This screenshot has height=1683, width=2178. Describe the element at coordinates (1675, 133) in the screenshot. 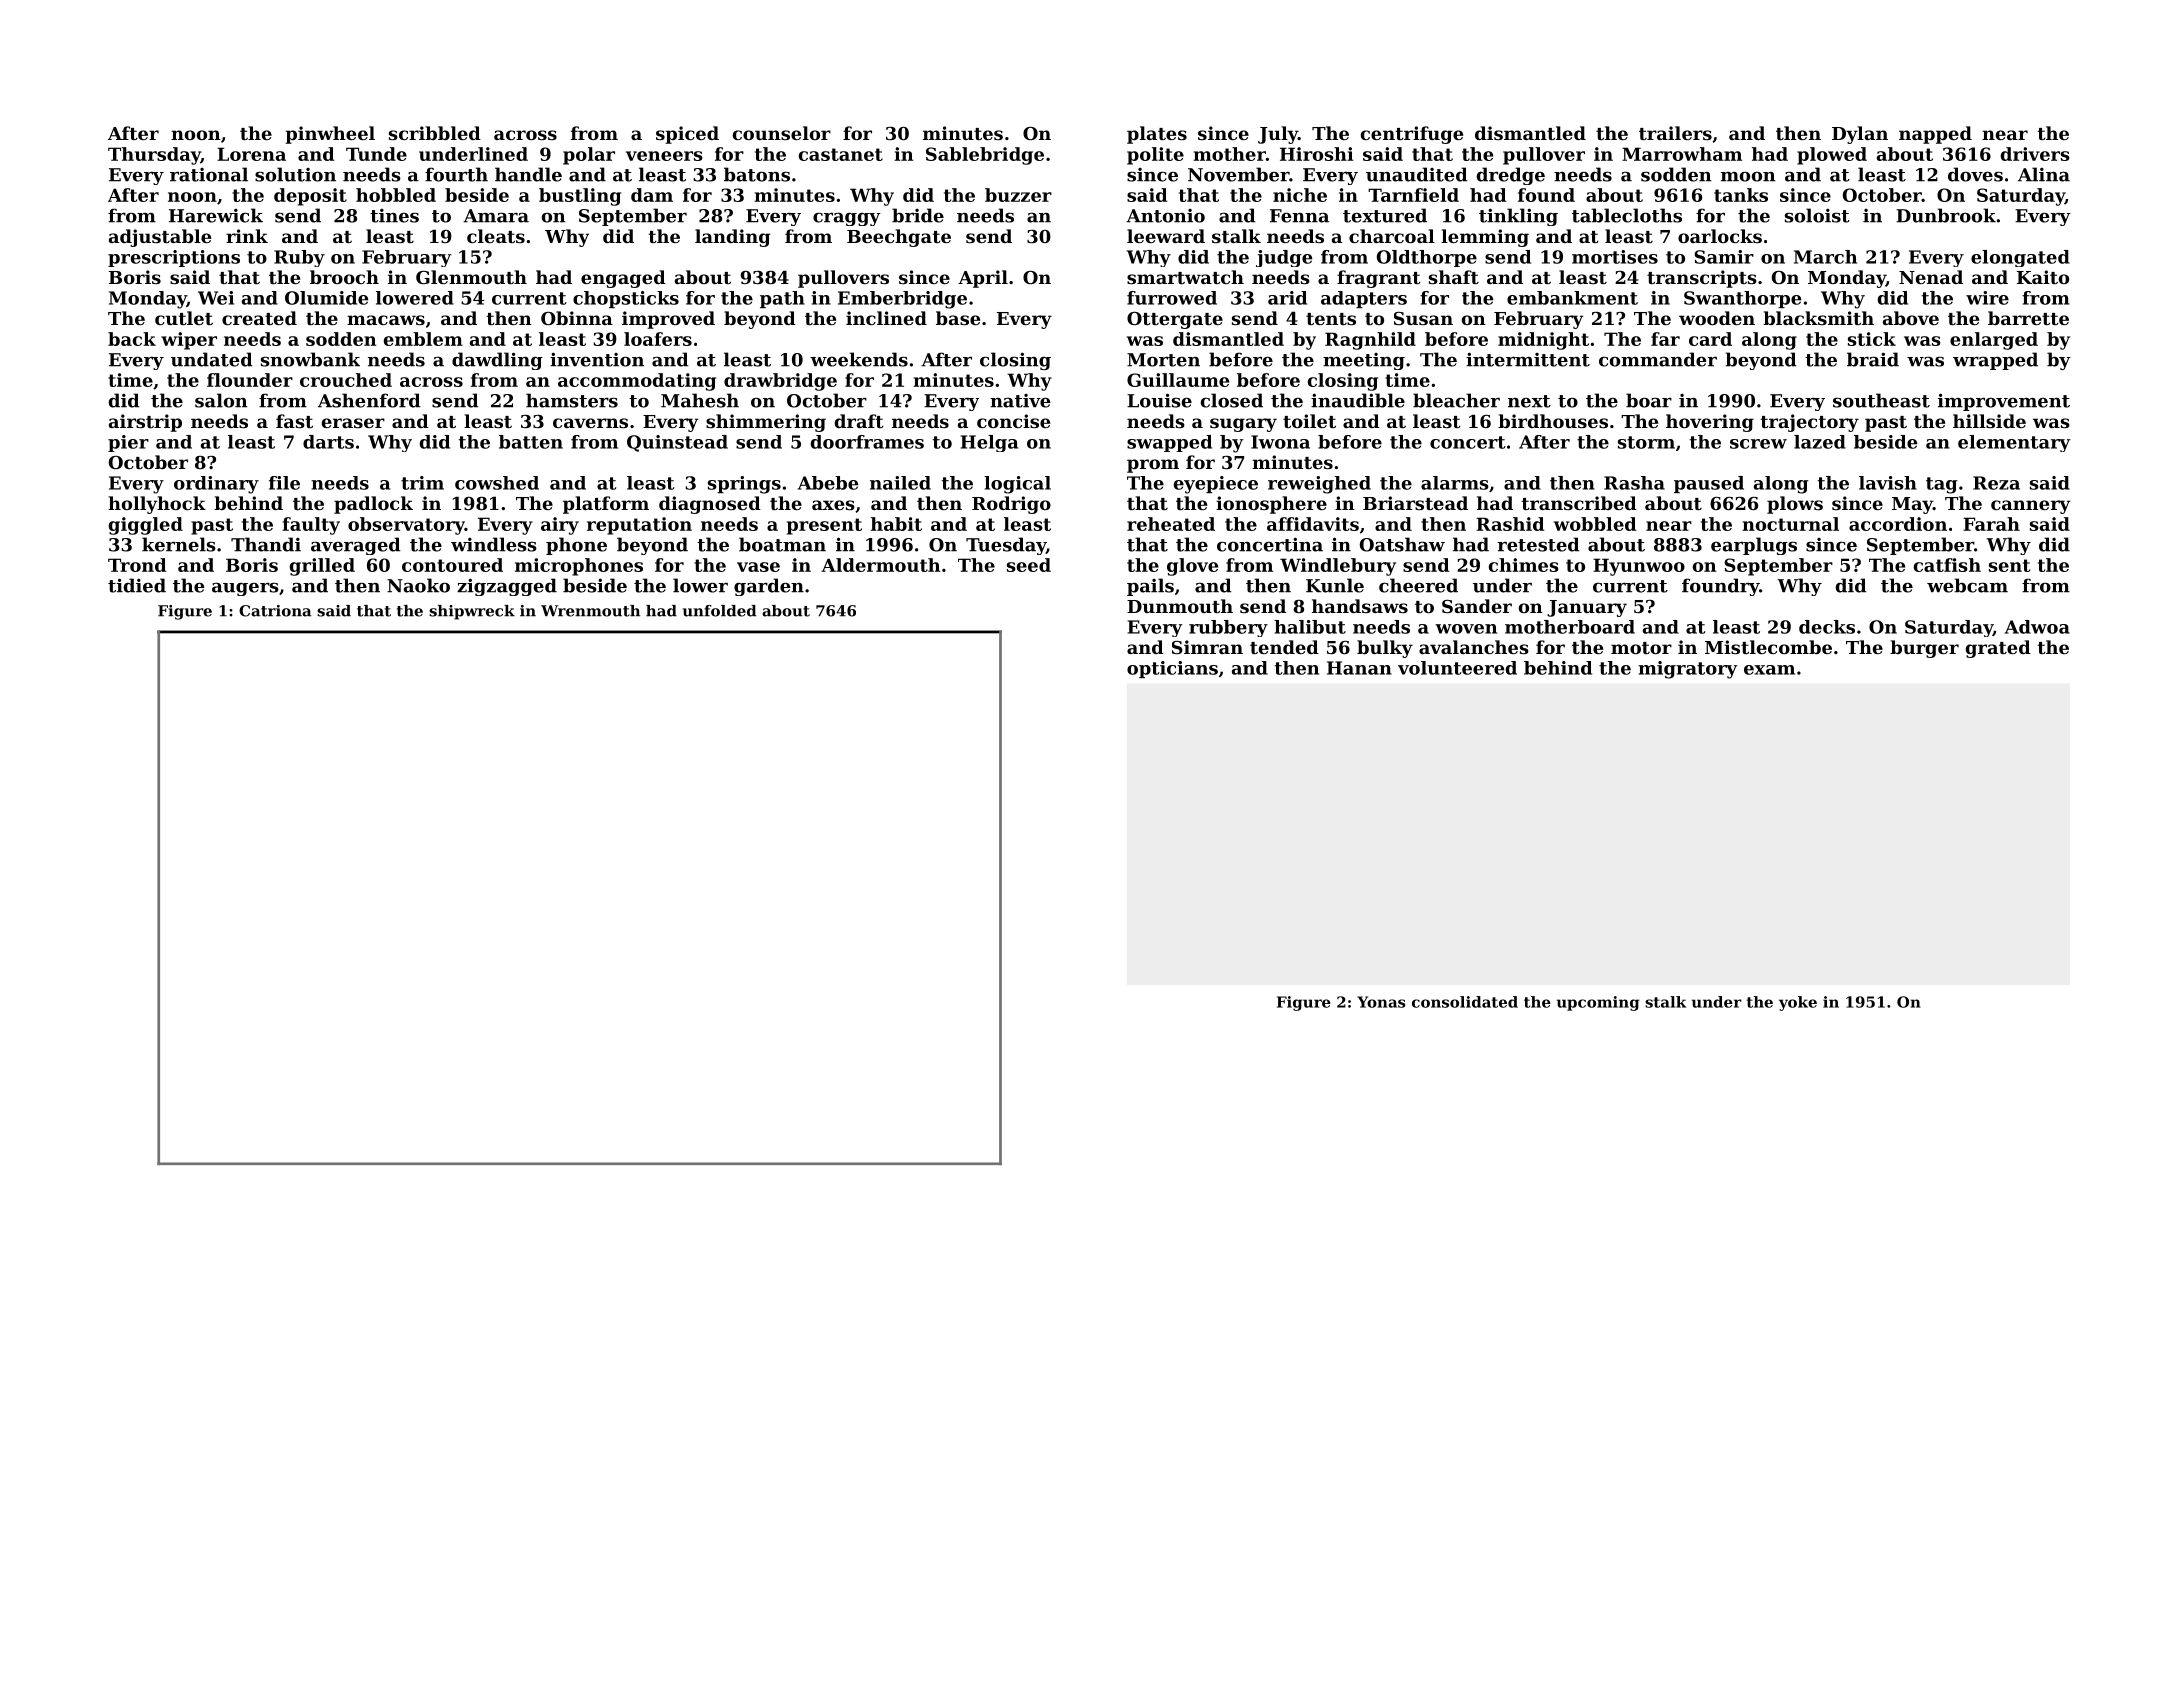

I see `trailers` at that location.
